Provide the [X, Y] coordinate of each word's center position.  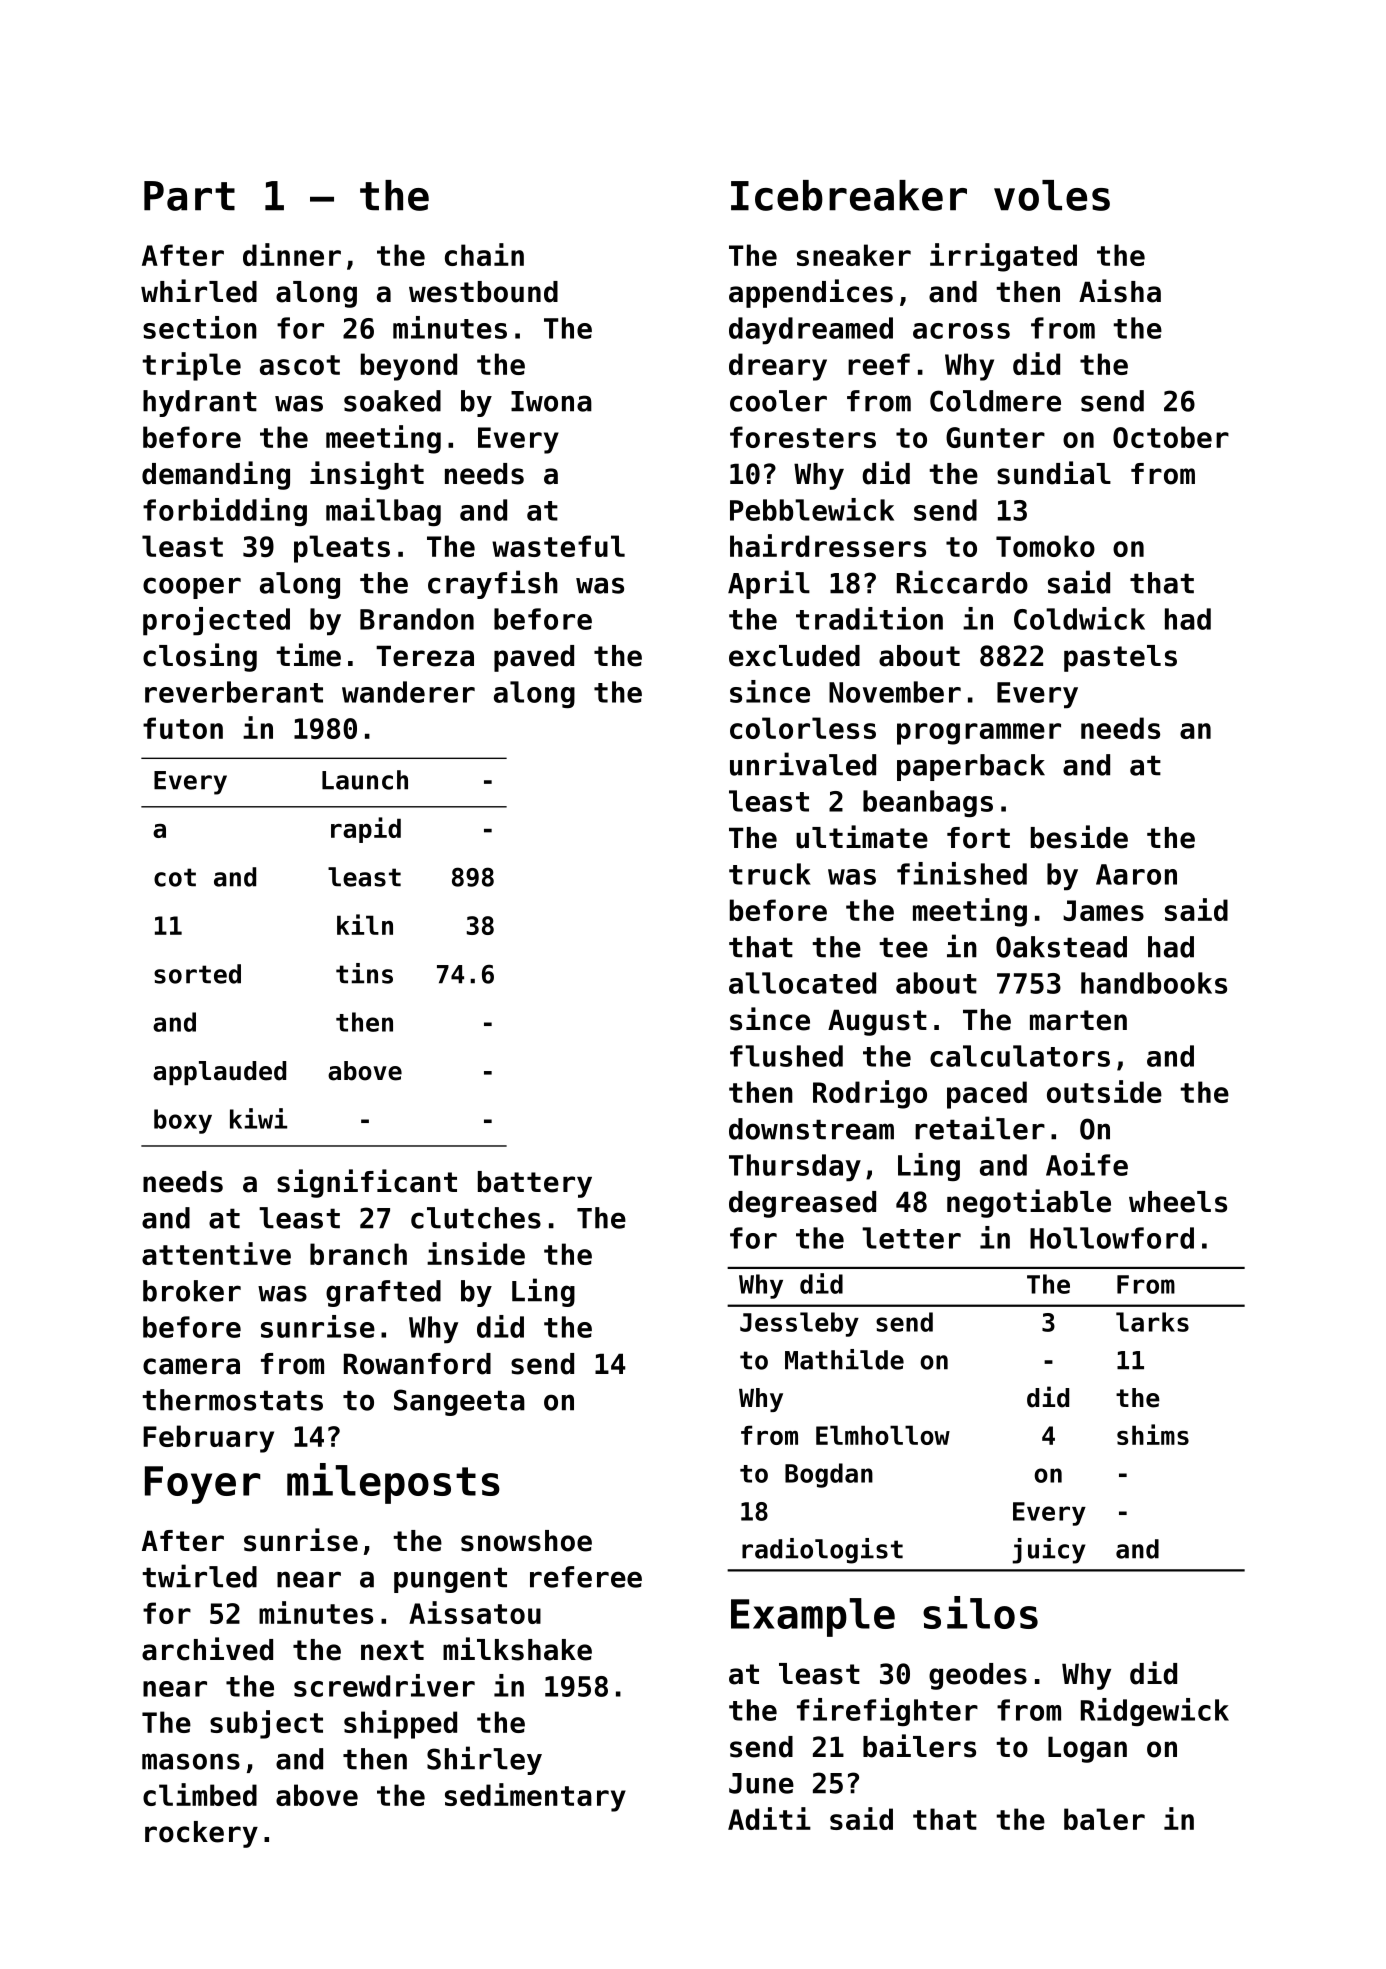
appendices [811, 293]
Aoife [1087, 1164]
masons [191, 1761]
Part [189, 196]
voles [1052, 195]
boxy [183, 1121]
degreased [802, 1204]
